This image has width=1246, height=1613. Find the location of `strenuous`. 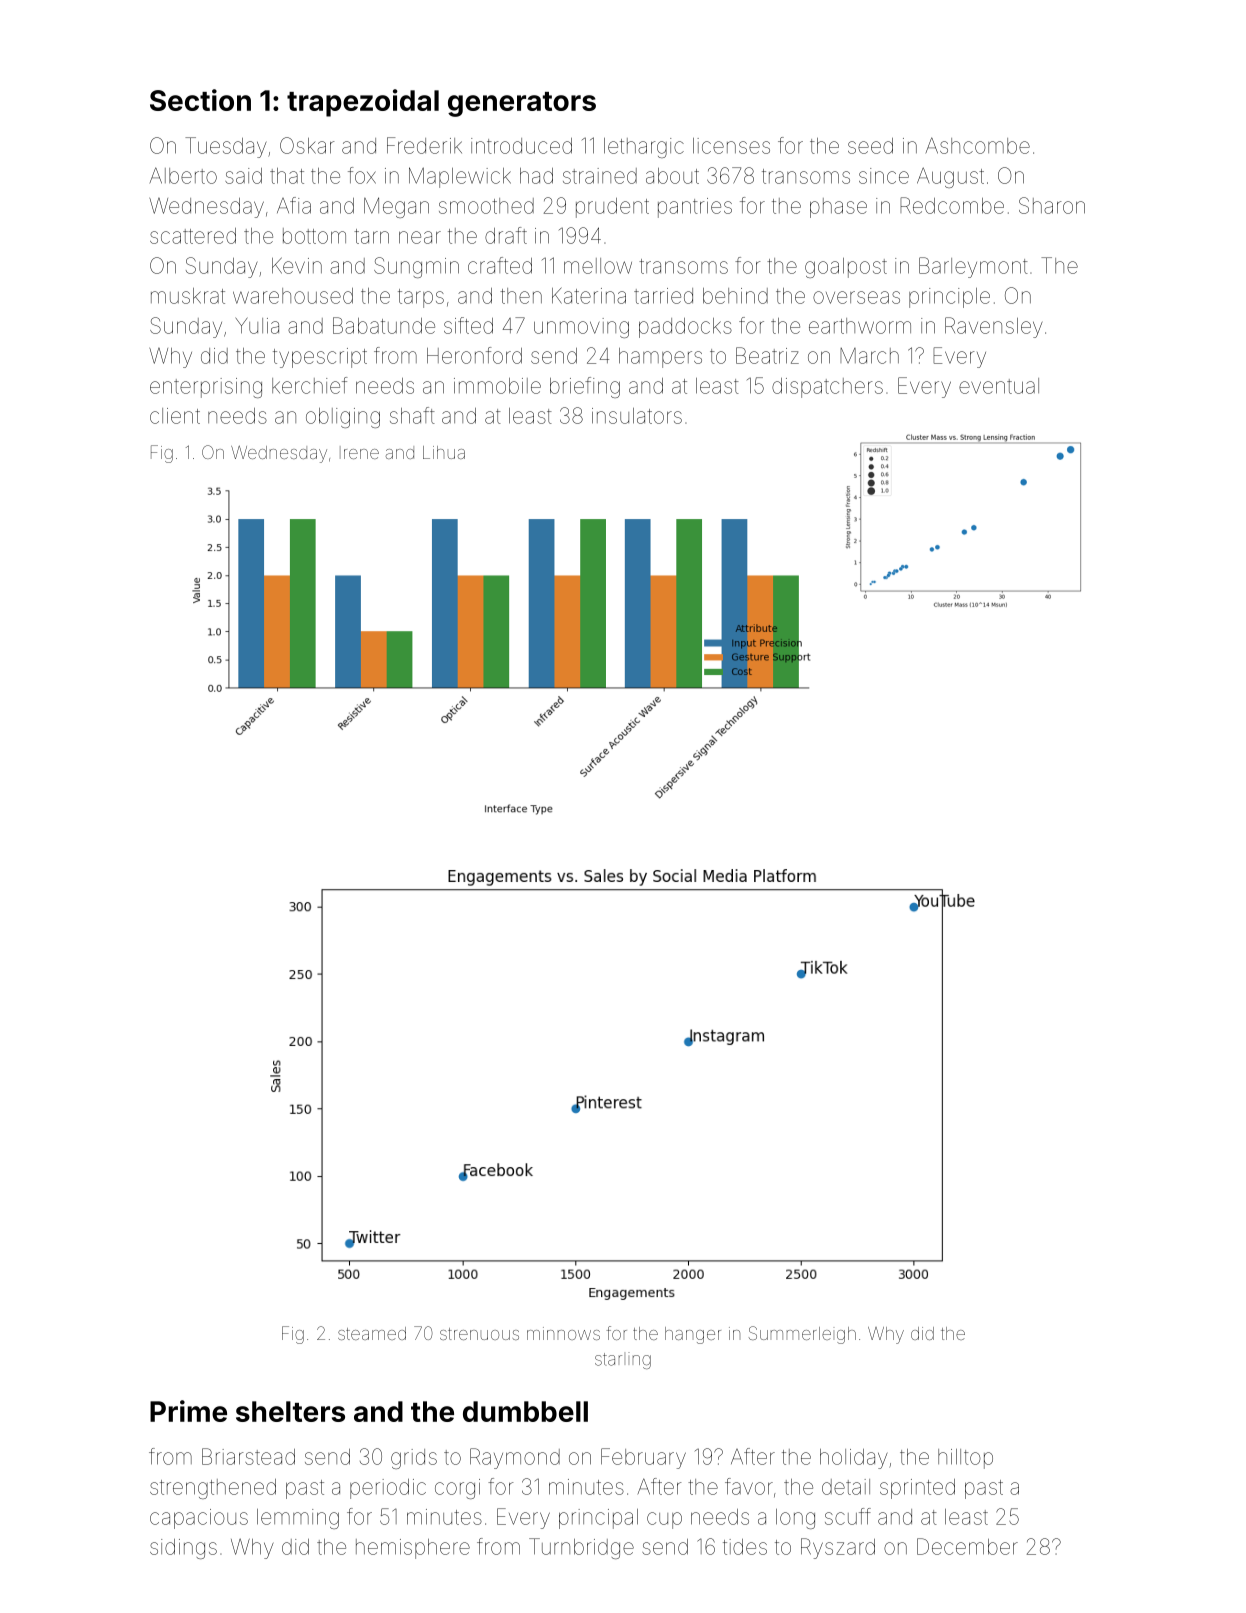

strenuous is located at coordinates (479, 1334).
